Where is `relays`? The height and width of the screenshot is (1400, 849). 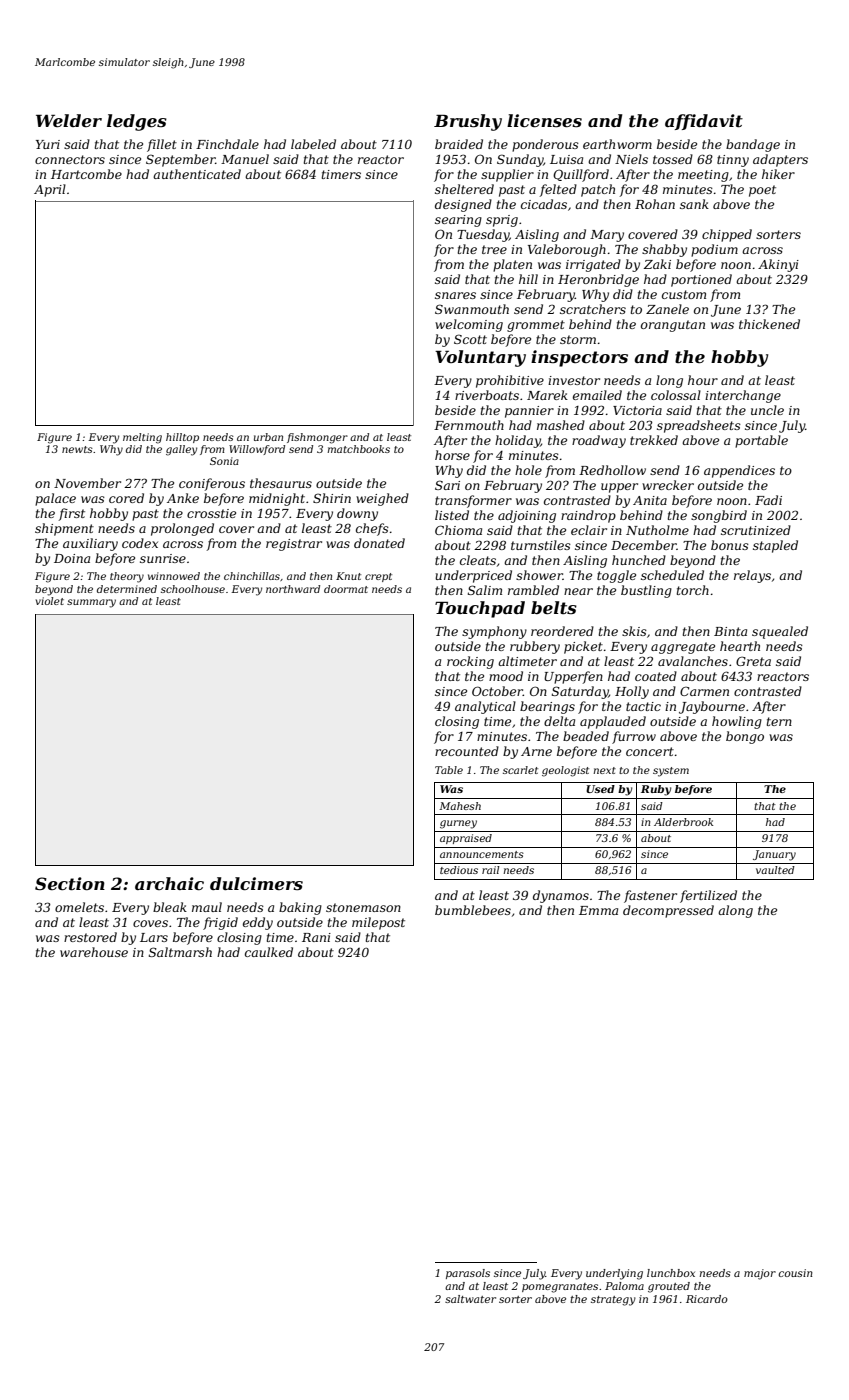 relays is located at coordinates (752, 576).
